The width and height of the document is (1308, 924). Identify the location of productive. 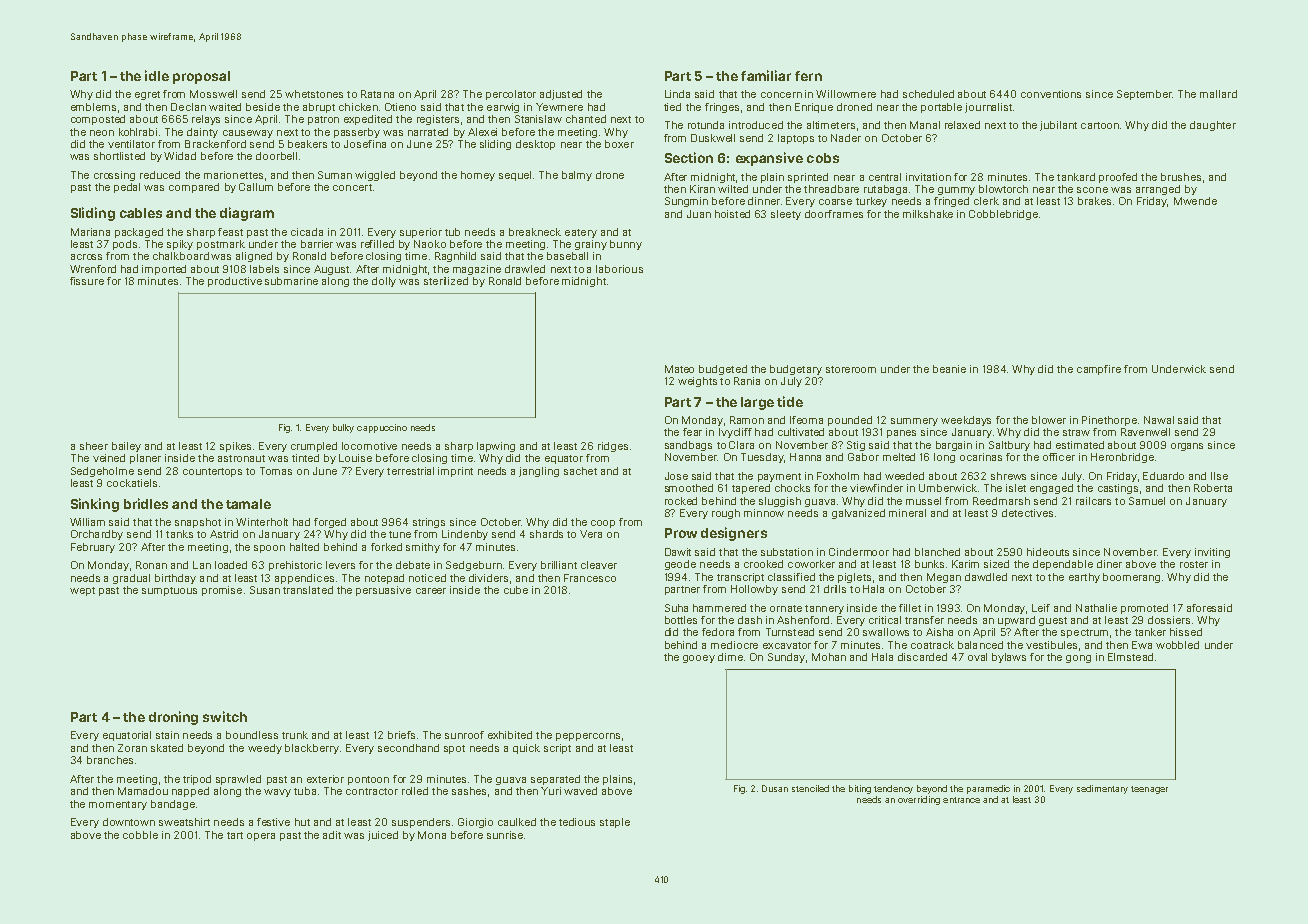
(235, 282).
